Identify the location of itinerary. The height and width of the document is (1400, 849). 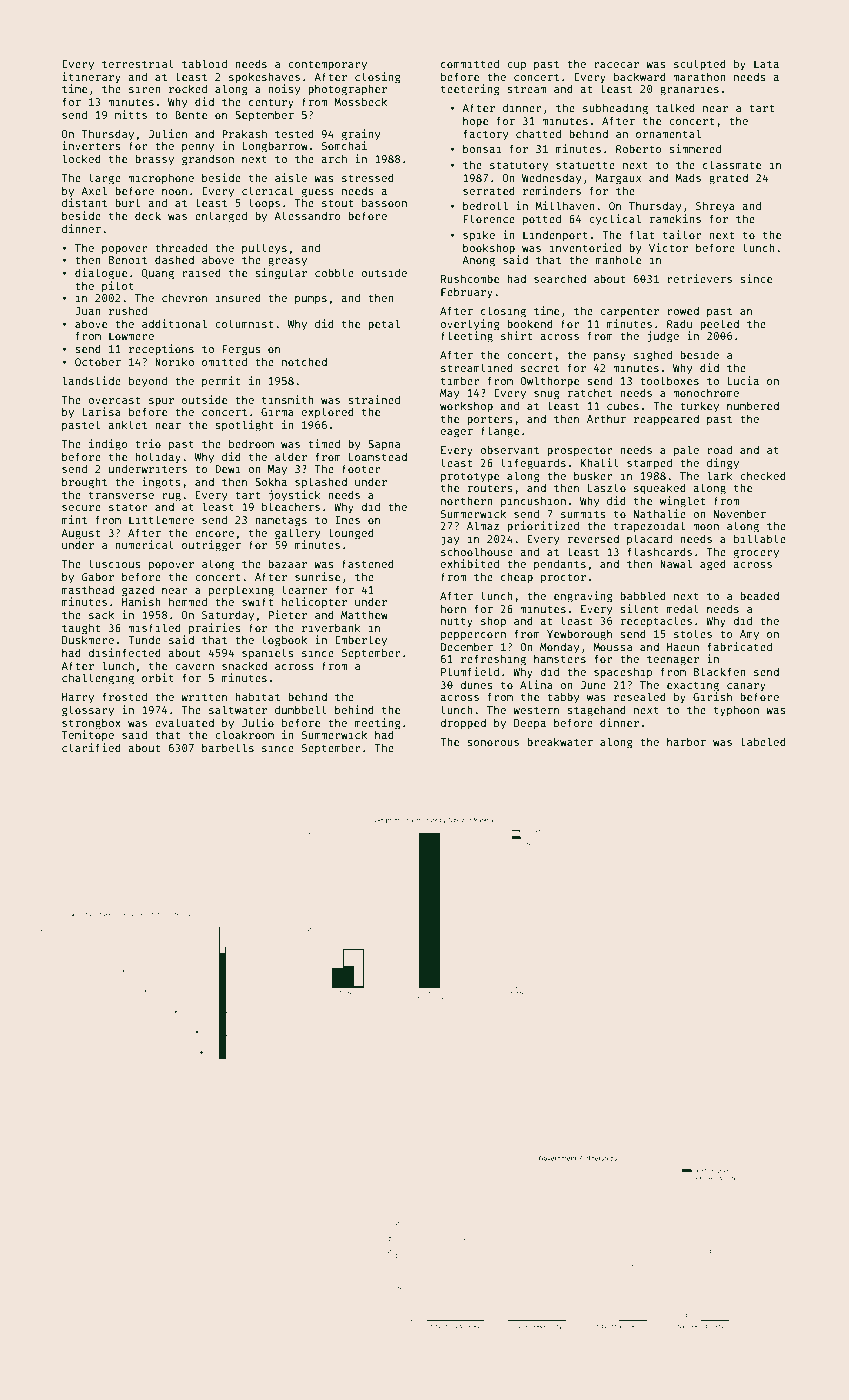
(91, 78).
